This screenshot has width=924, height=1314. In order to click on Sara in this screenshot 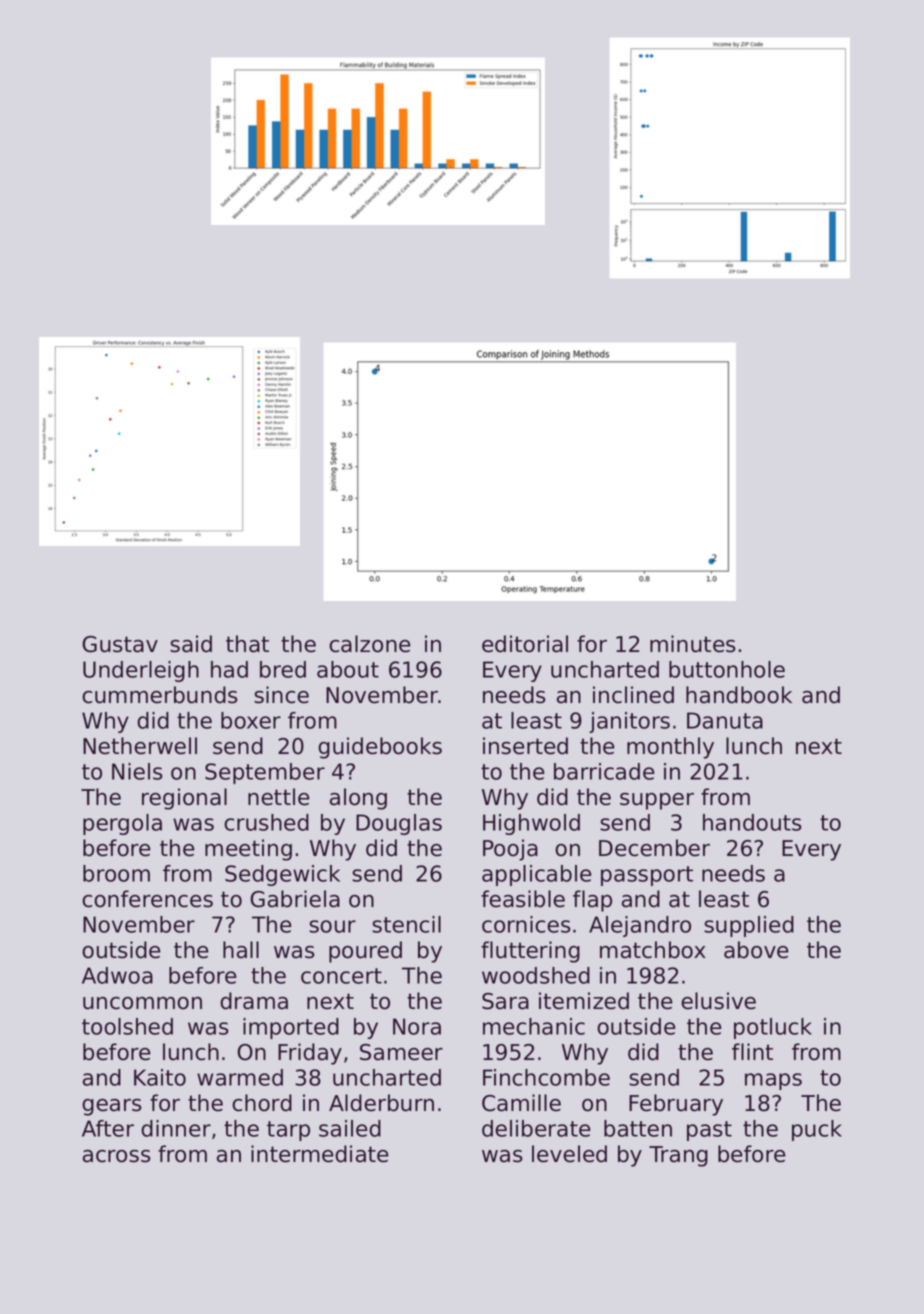, I will do `click(505, 1001)`.
